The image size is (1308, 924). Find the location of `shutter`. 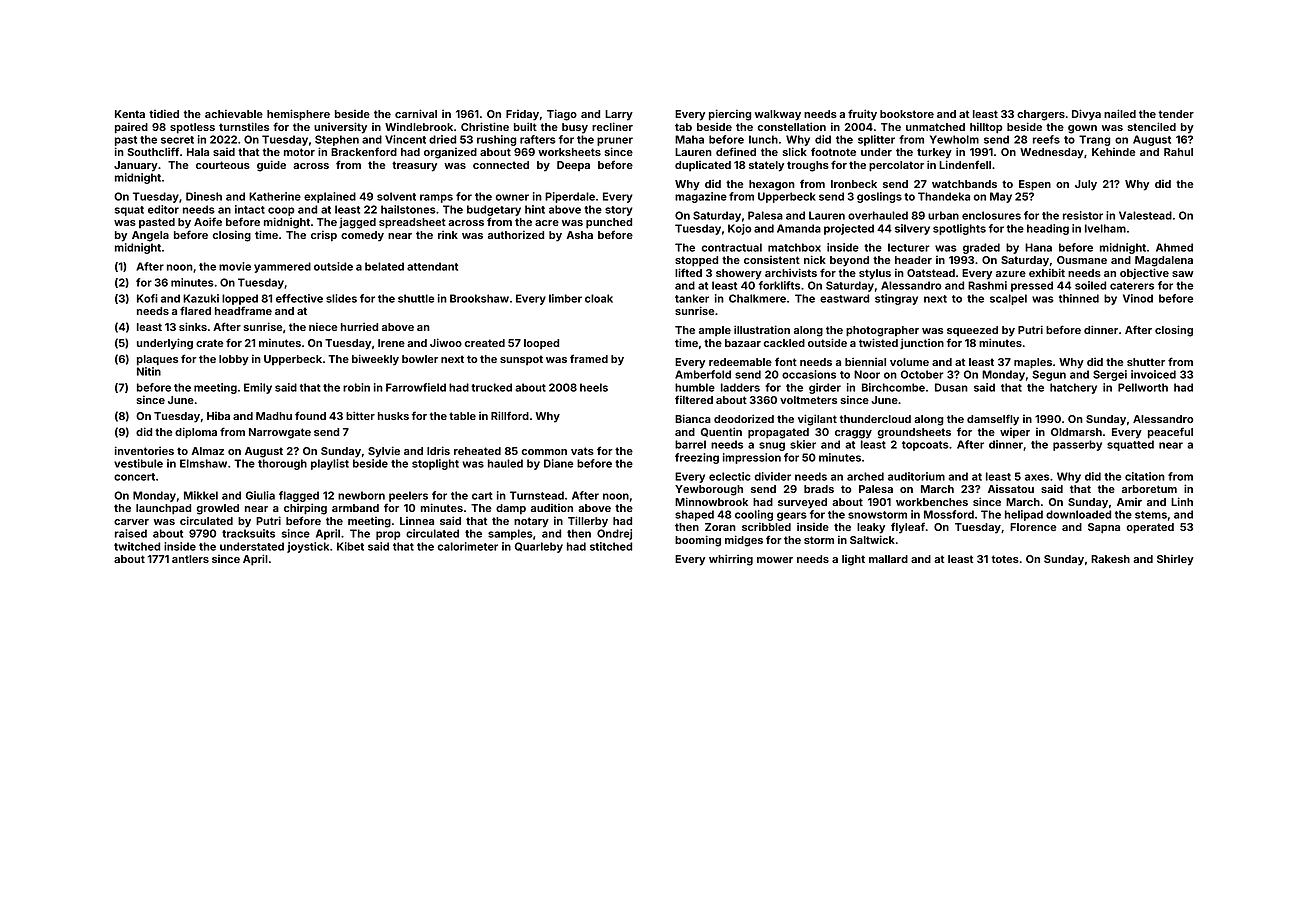

shutter is located at coordinates (1146, 362).
